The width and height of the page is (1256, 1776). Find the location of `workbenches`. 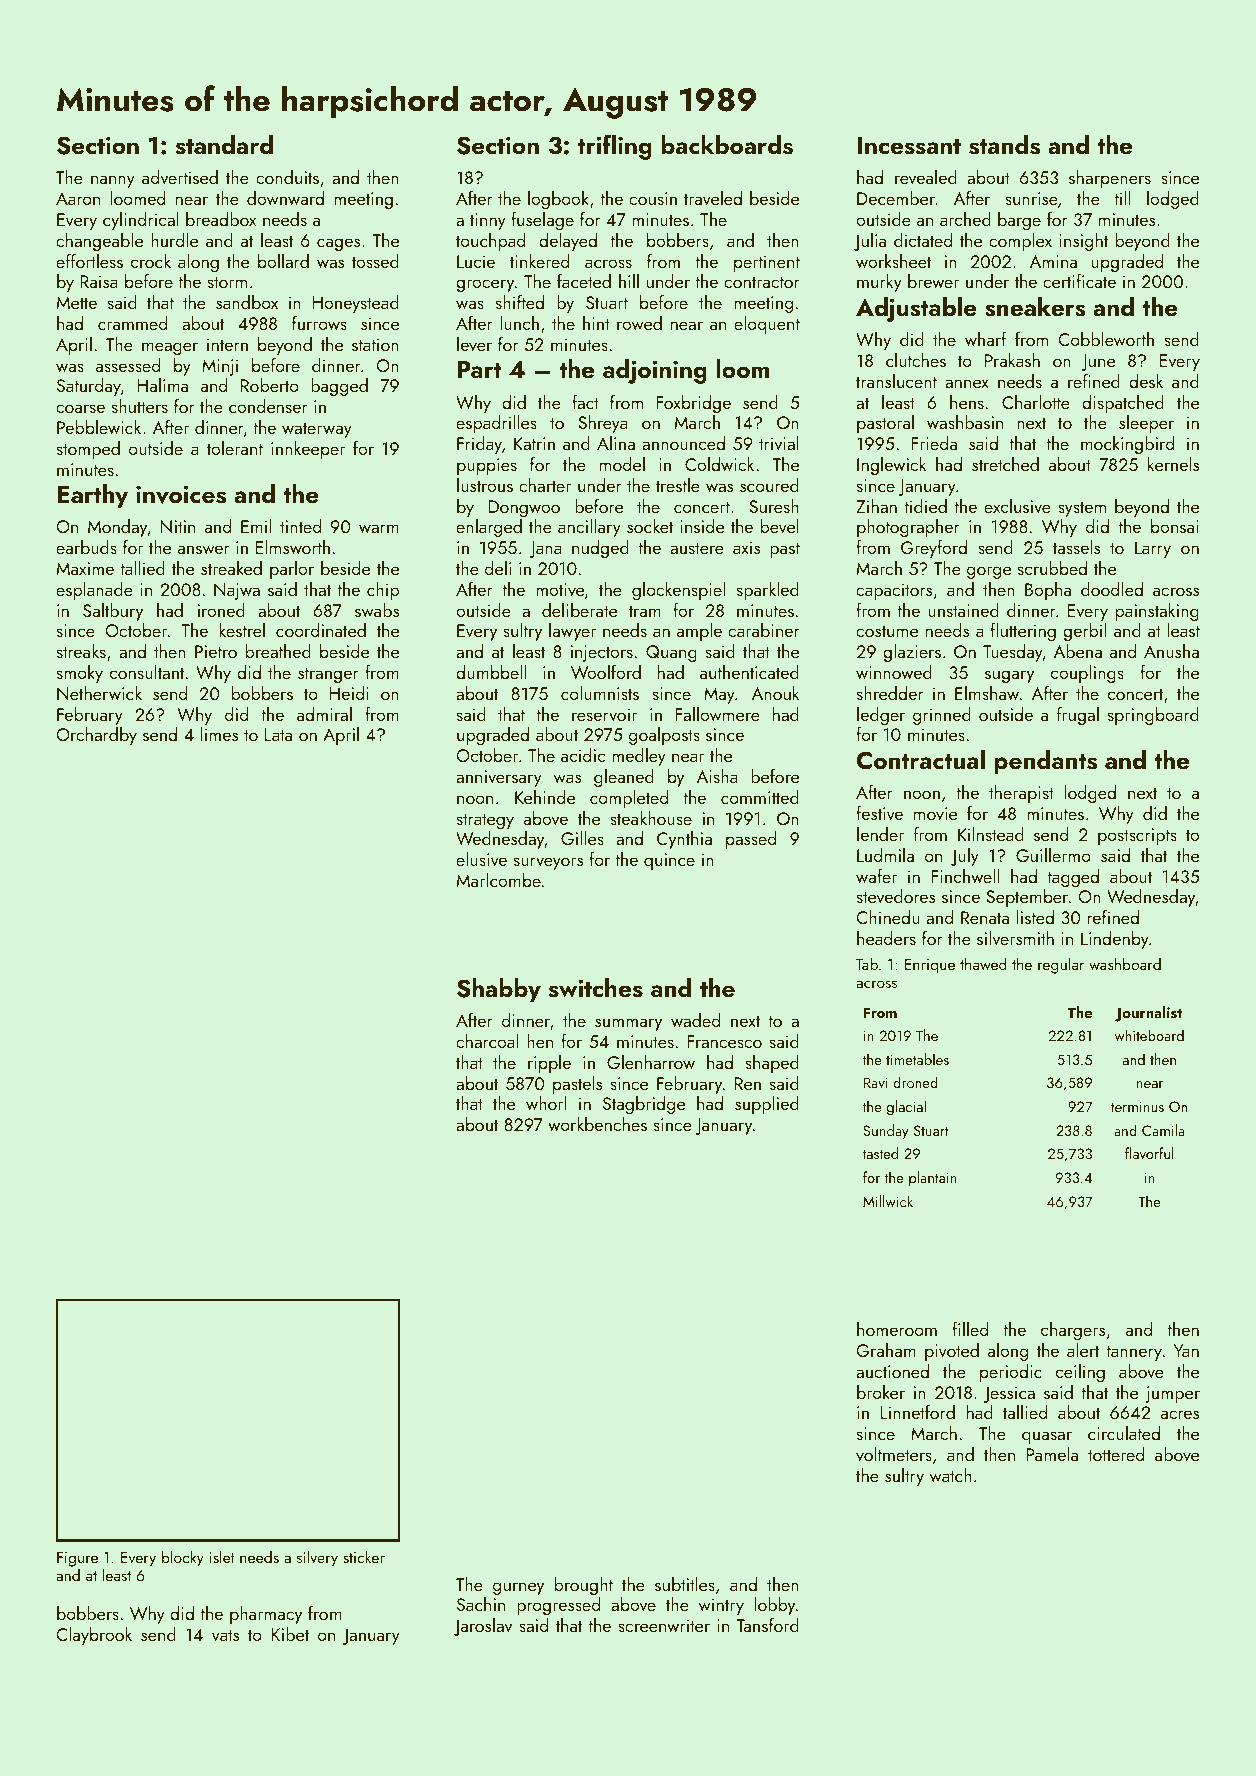

workbenches is located at coordinates (597, 1124).
